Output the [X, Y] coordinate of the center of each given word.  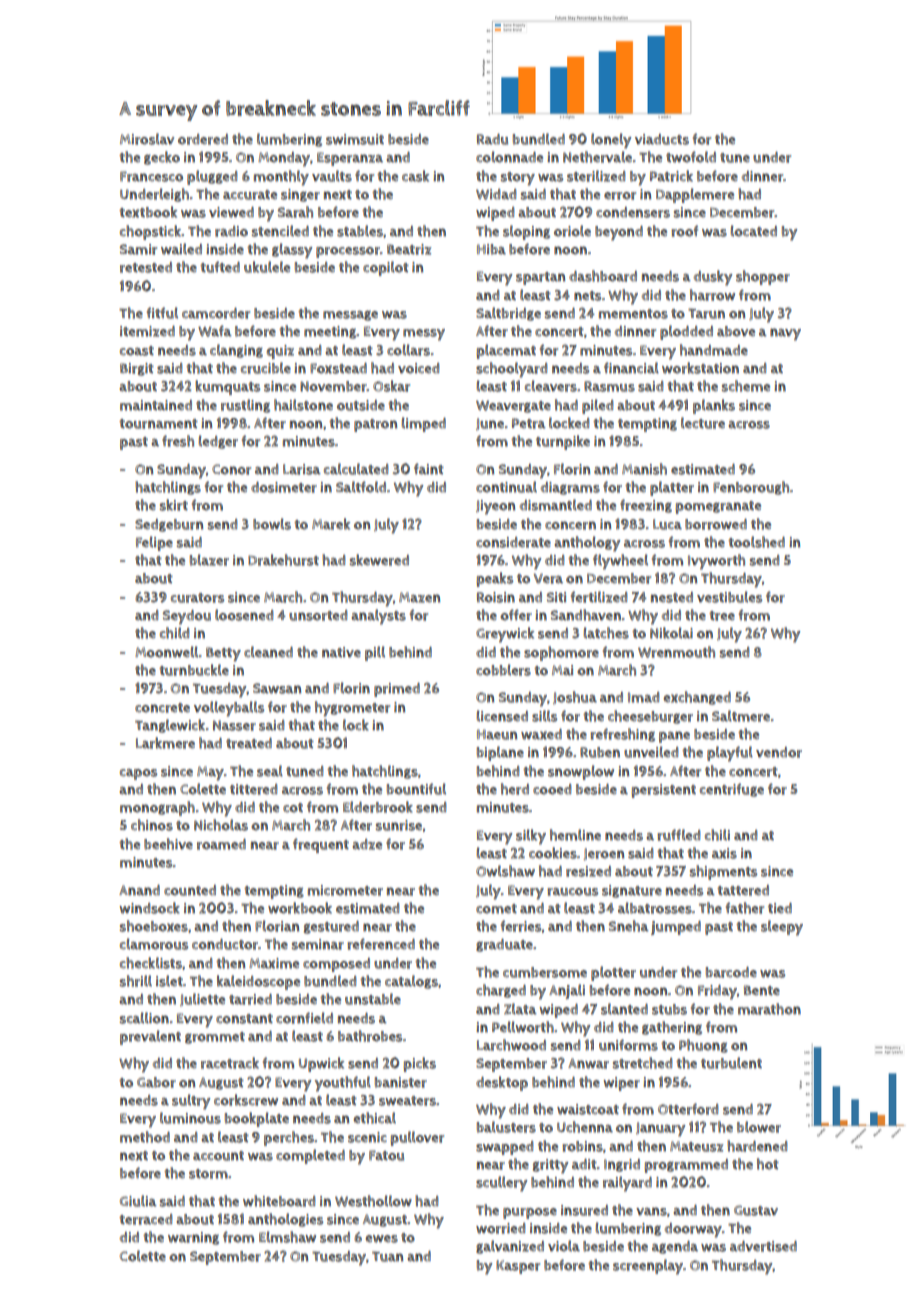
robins [582, 1146]
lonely [611, 141]
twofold [691, 157]
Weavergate [513, 406]
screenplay [648, 1267]
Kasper [518, 1267]
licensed [502, 716]
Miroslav [147, 139]
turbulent [731, 1063]
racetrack [230, 1063]
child [174, 633]
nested [672, 597]
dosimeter [284, 487]
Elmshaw [287, 1237]
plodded [686, 332]
